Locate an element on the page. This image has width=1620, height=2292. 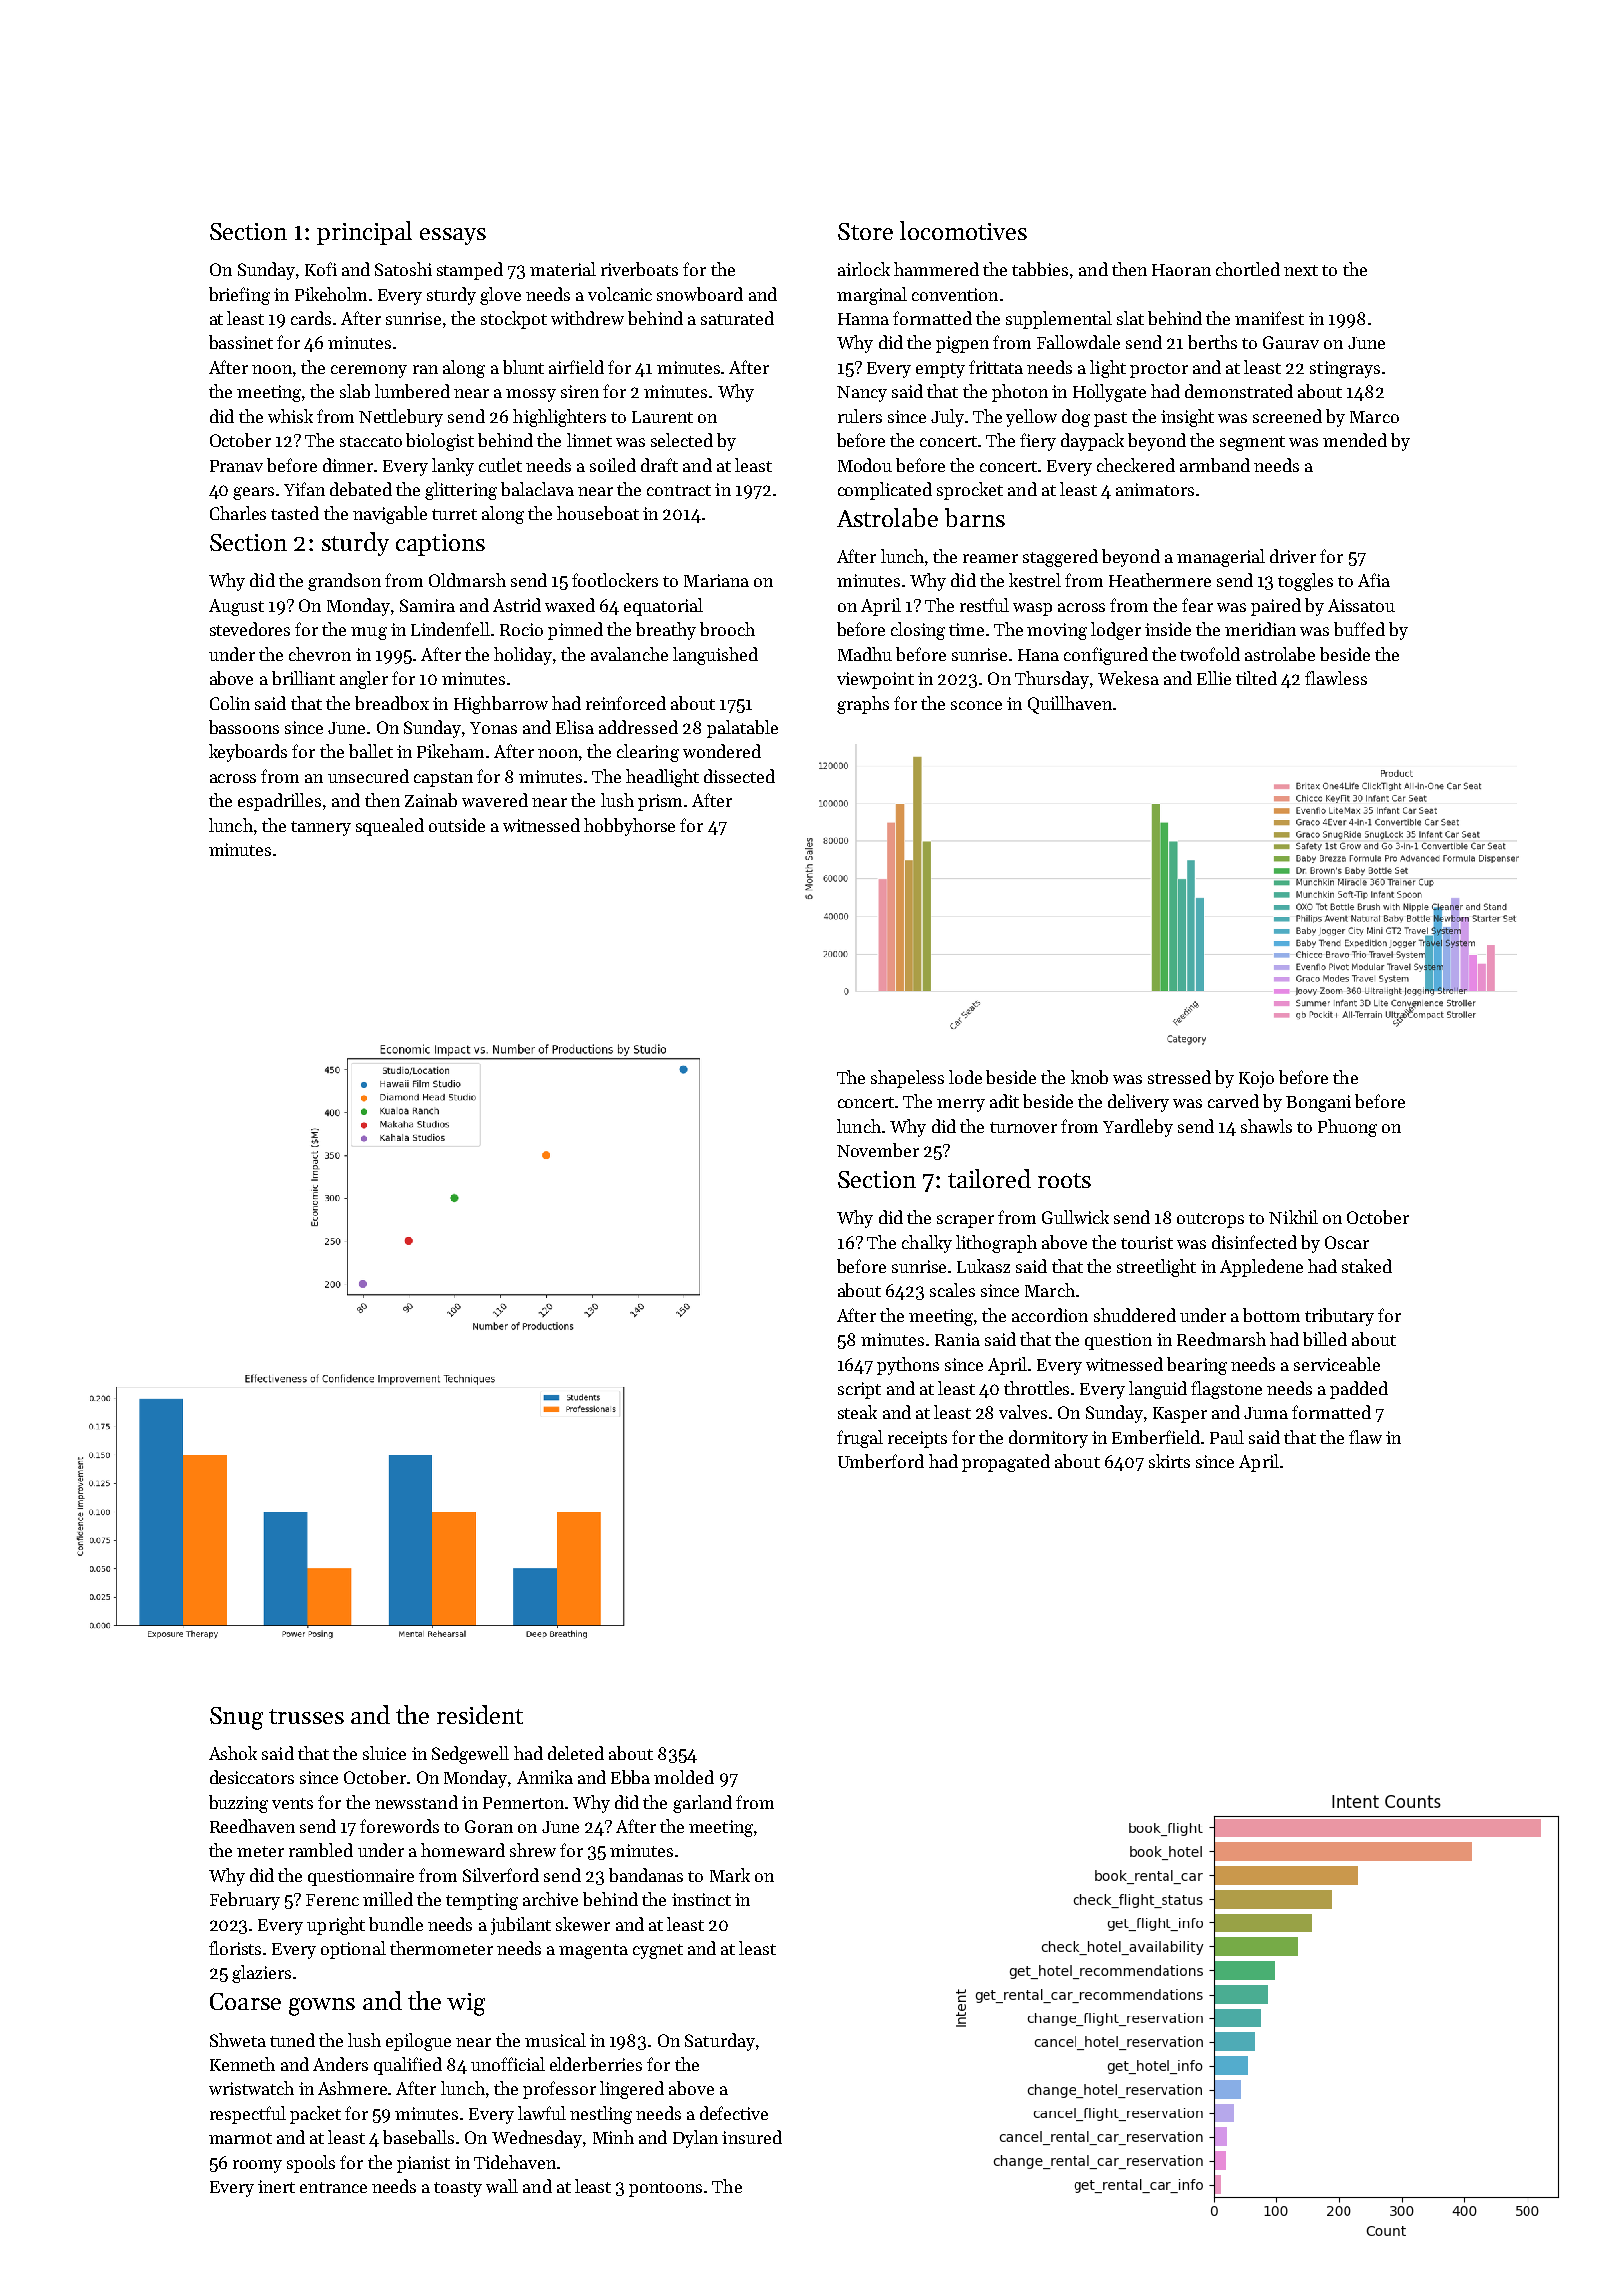
tannery is located at coordinates (321, 828).
